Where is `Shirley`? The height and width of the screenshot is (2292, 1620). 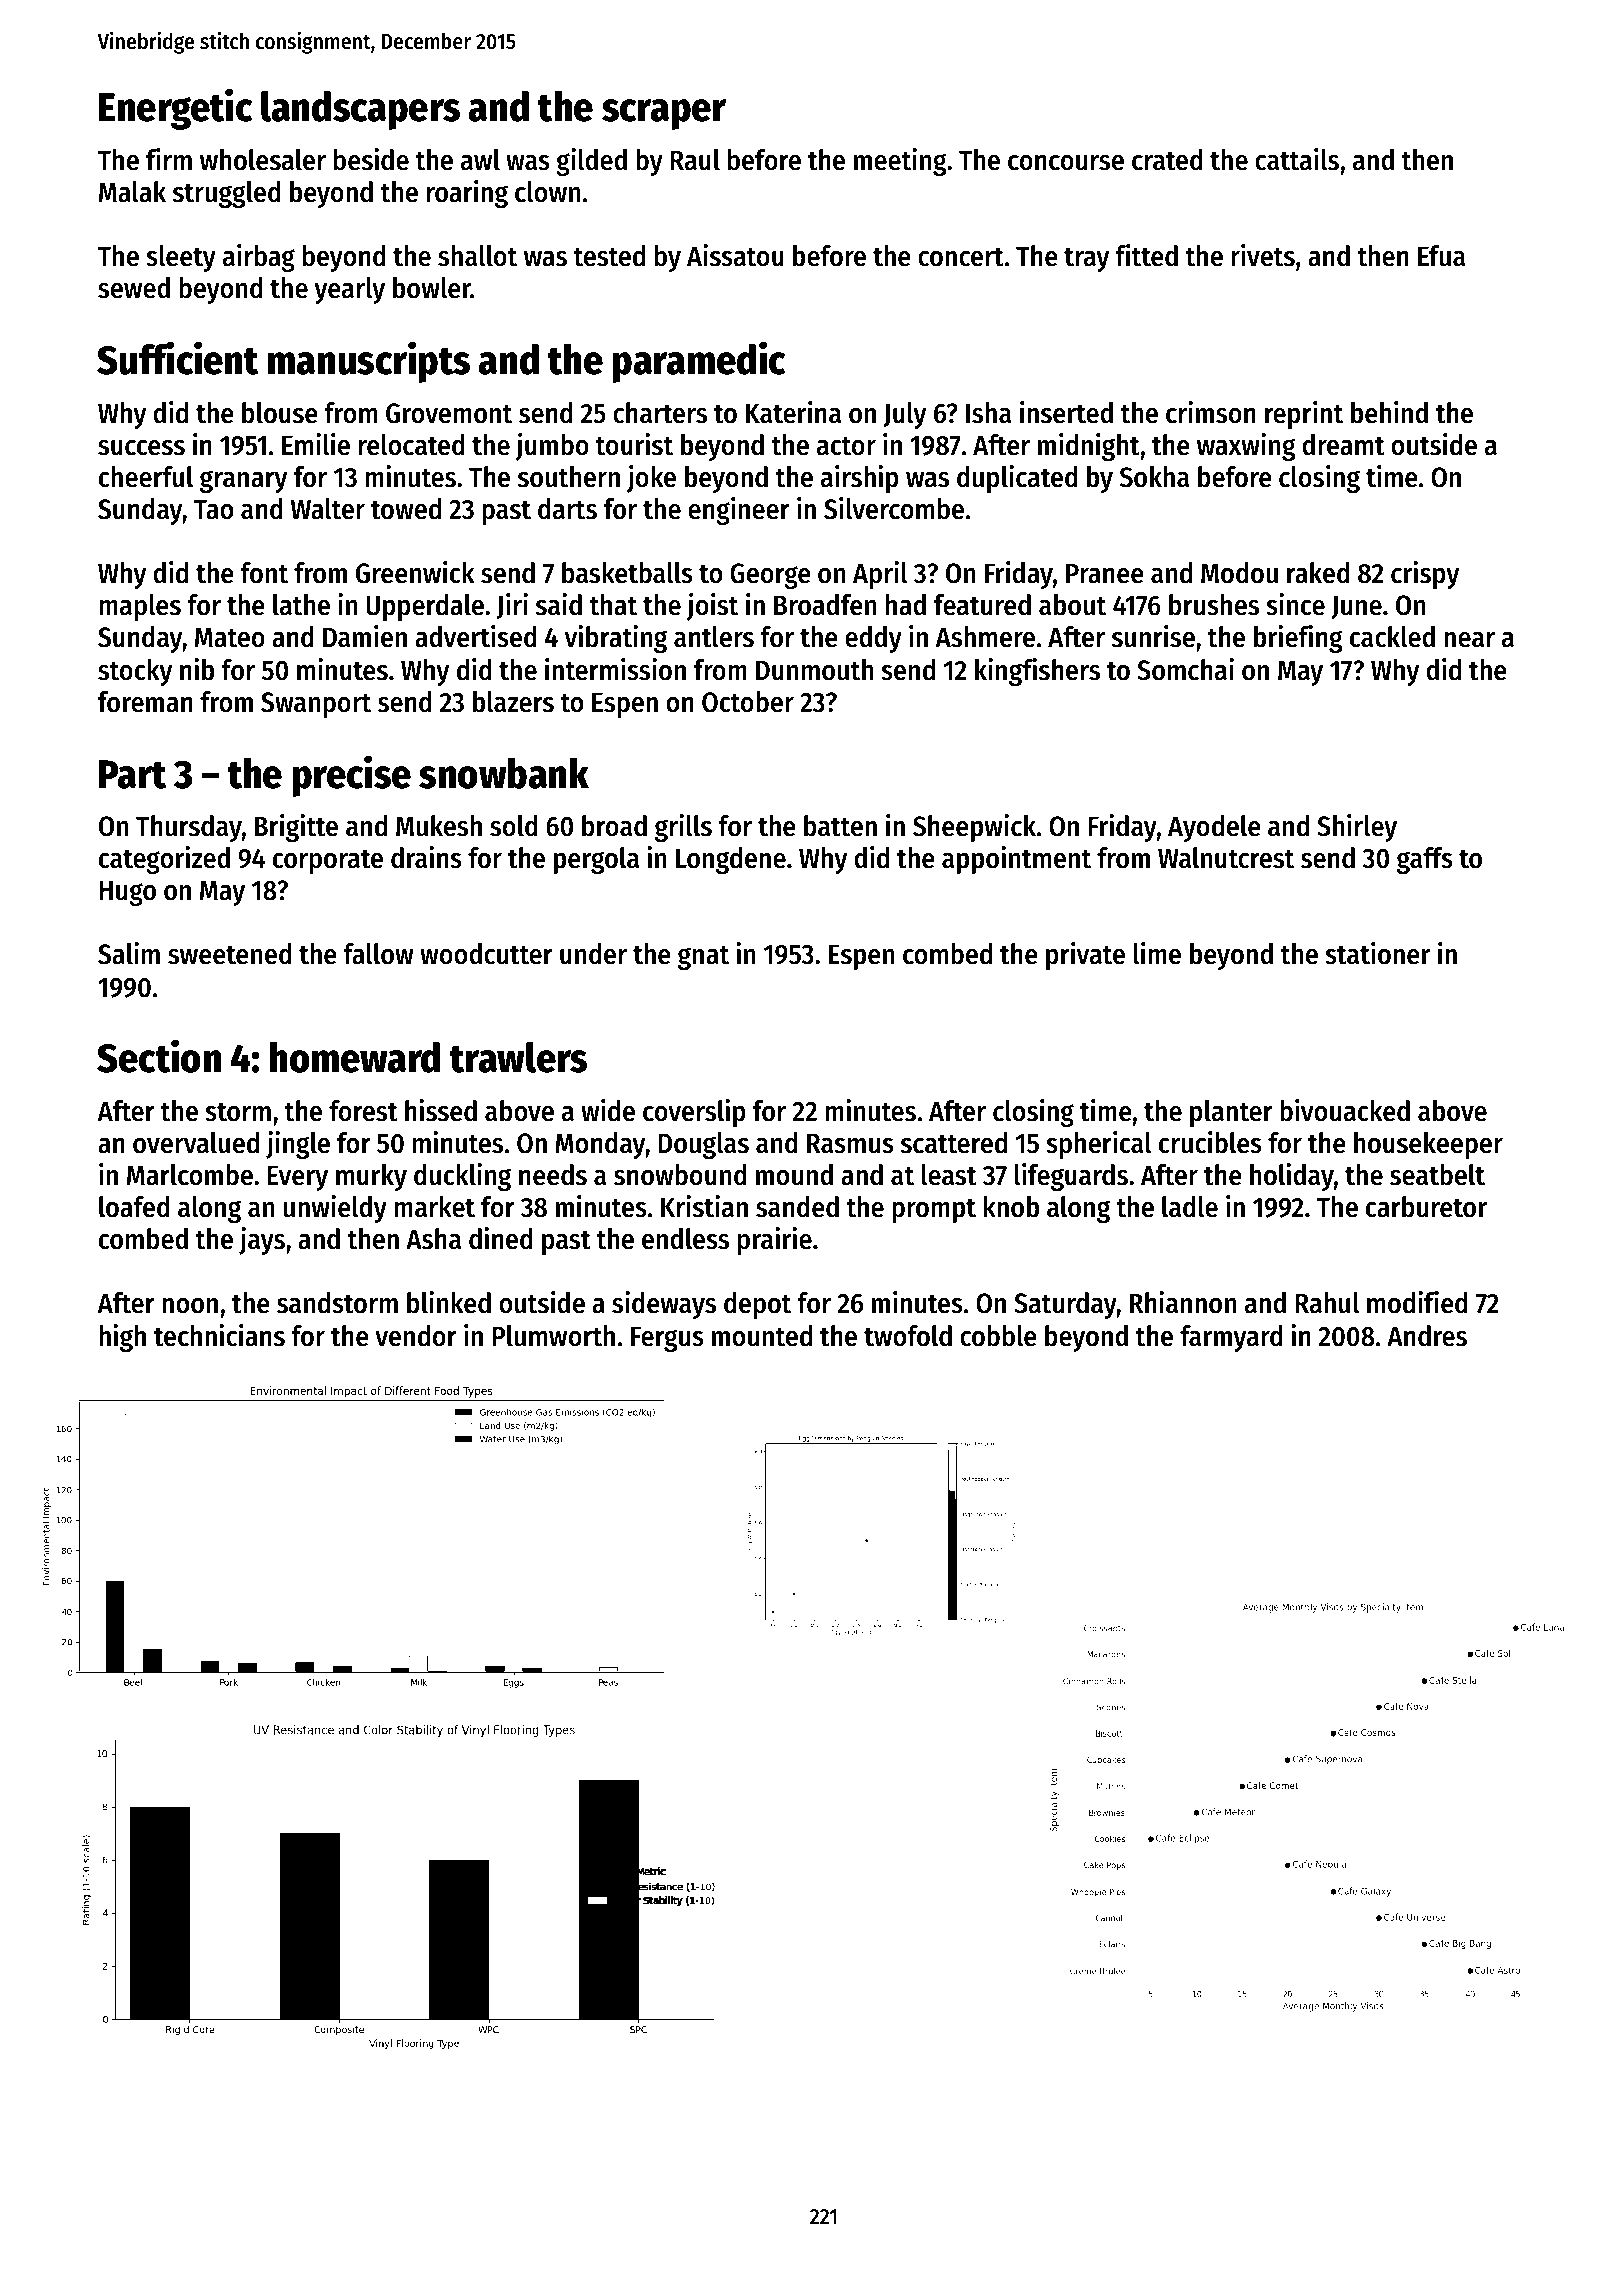
Shirley is located at coordinates (1357, 828).
